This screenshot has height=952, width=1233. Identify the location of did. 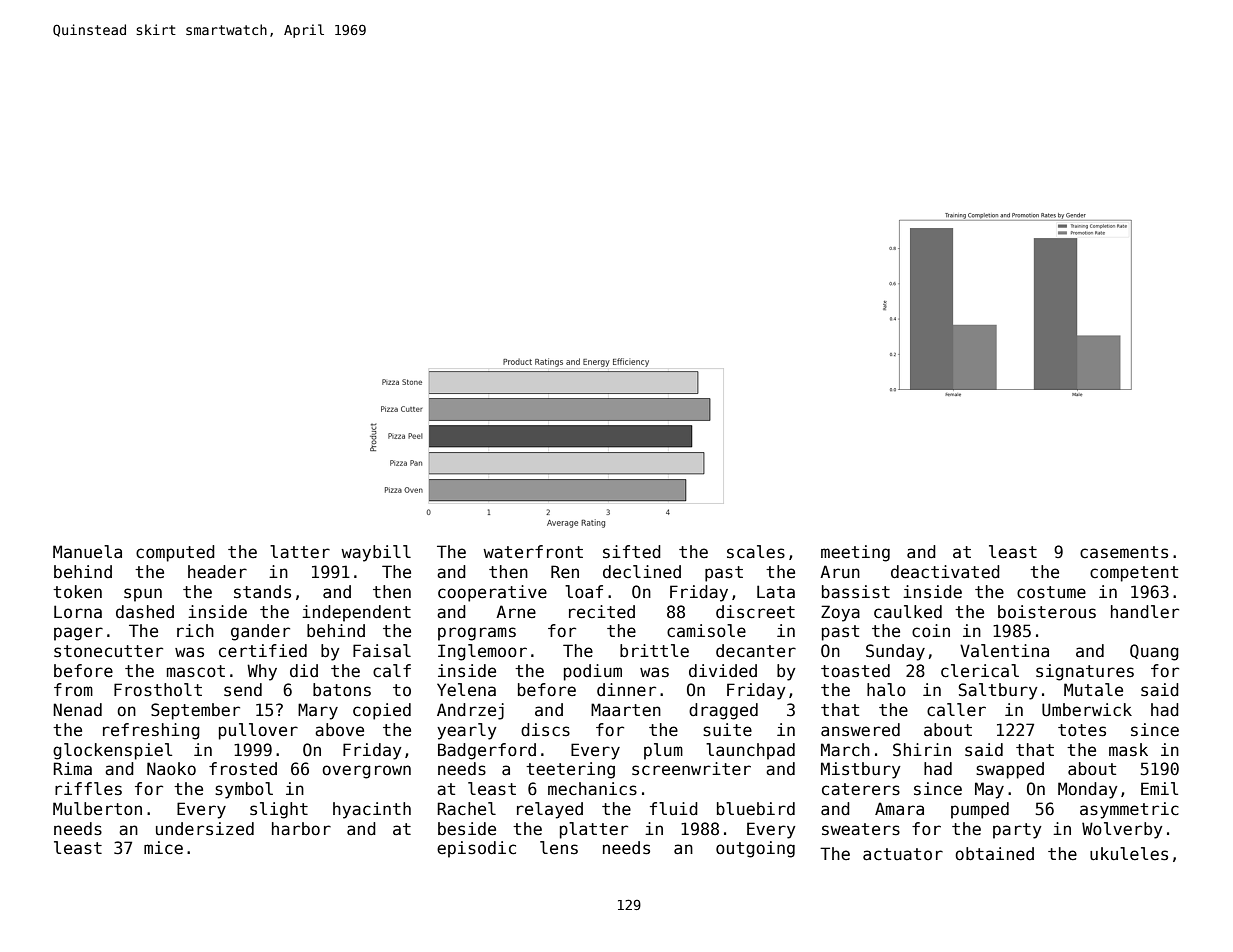
(304, 671).
